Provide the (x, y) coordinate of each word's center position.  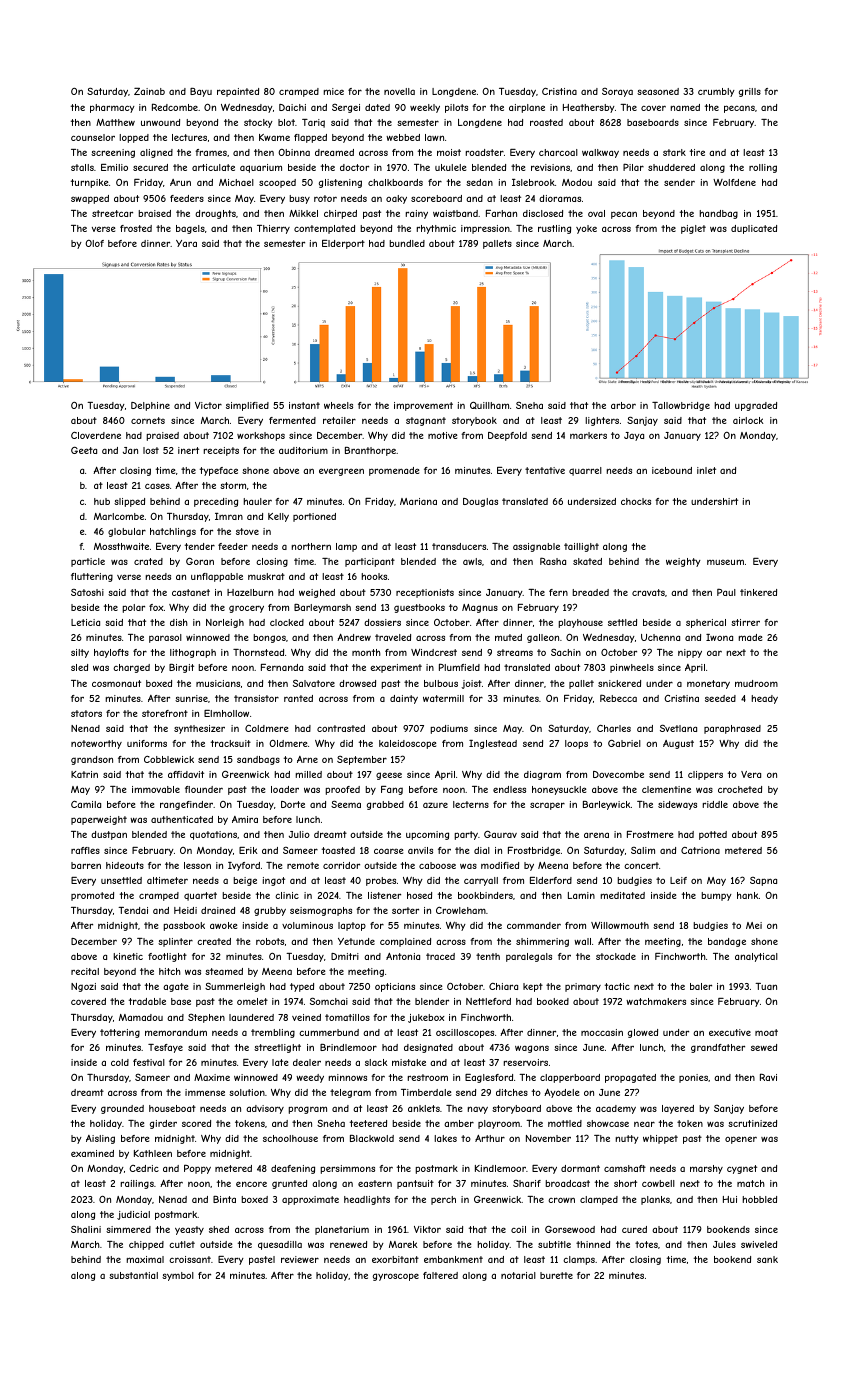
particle (88, 562)
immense (205, 1092)
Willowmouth (620, 925)
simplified (247, 406)
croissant (190, 1259)
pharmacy (112, 108)
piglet (693, 229)
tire (697, 152)
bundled (407, 243)
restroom (427, 1077)
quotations (213, 835)
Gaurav (500, 834)
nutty (627, 1139)
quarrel (585, 471)
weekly (425, 108)
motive (442, 435)
